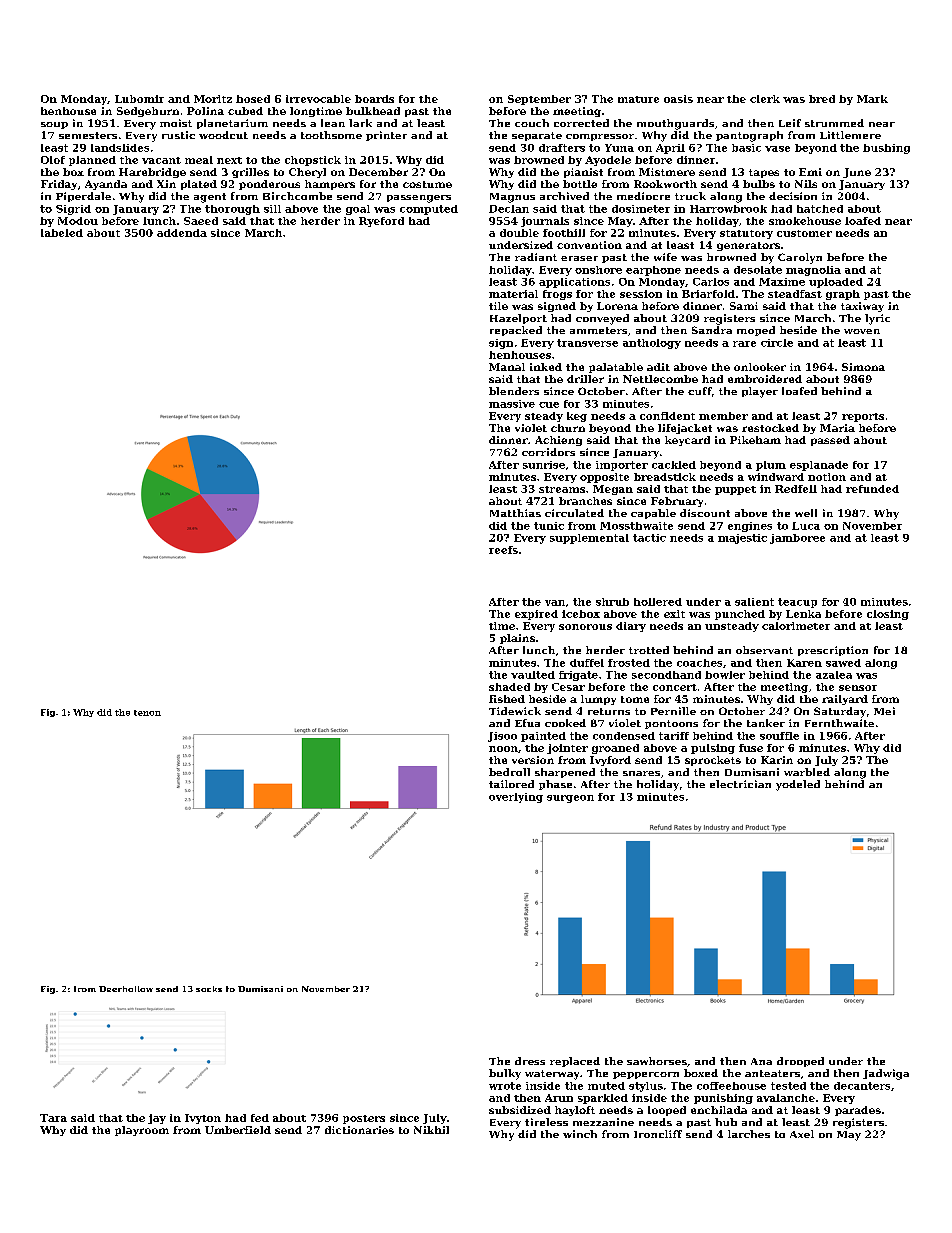  What do you see at coordinates (54, 125) in the page?
I see `soup` at bounding box center [54, 125].
